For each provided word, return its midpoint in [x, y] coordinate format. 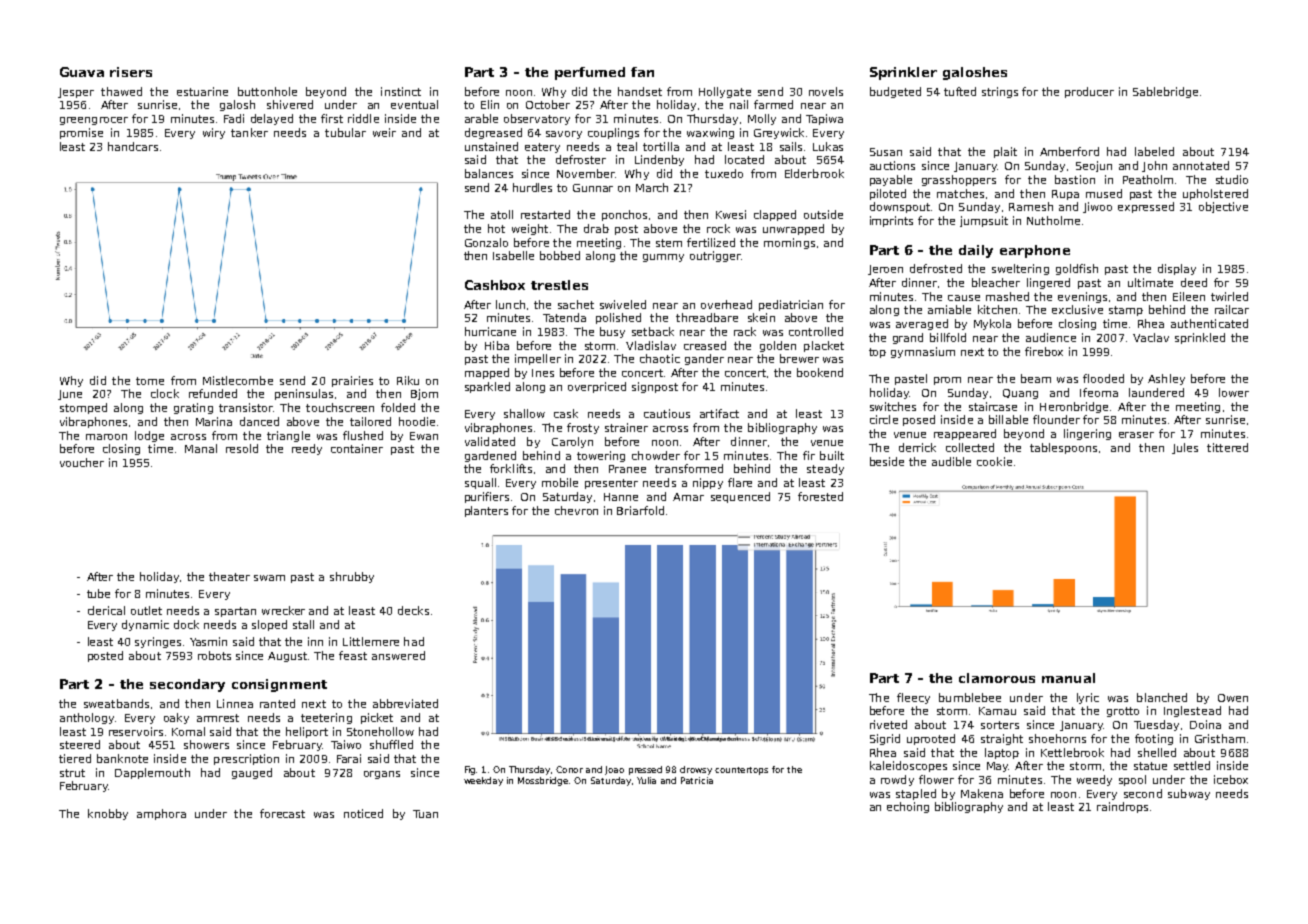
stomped [83, 408]
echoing [908, 807]
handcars [133, 146]
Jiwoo [1097, 207]
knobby [108, 814]
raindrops [1122, 807]
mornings [789, 243]
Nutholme [1053, 220]
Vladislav [651, 345]
